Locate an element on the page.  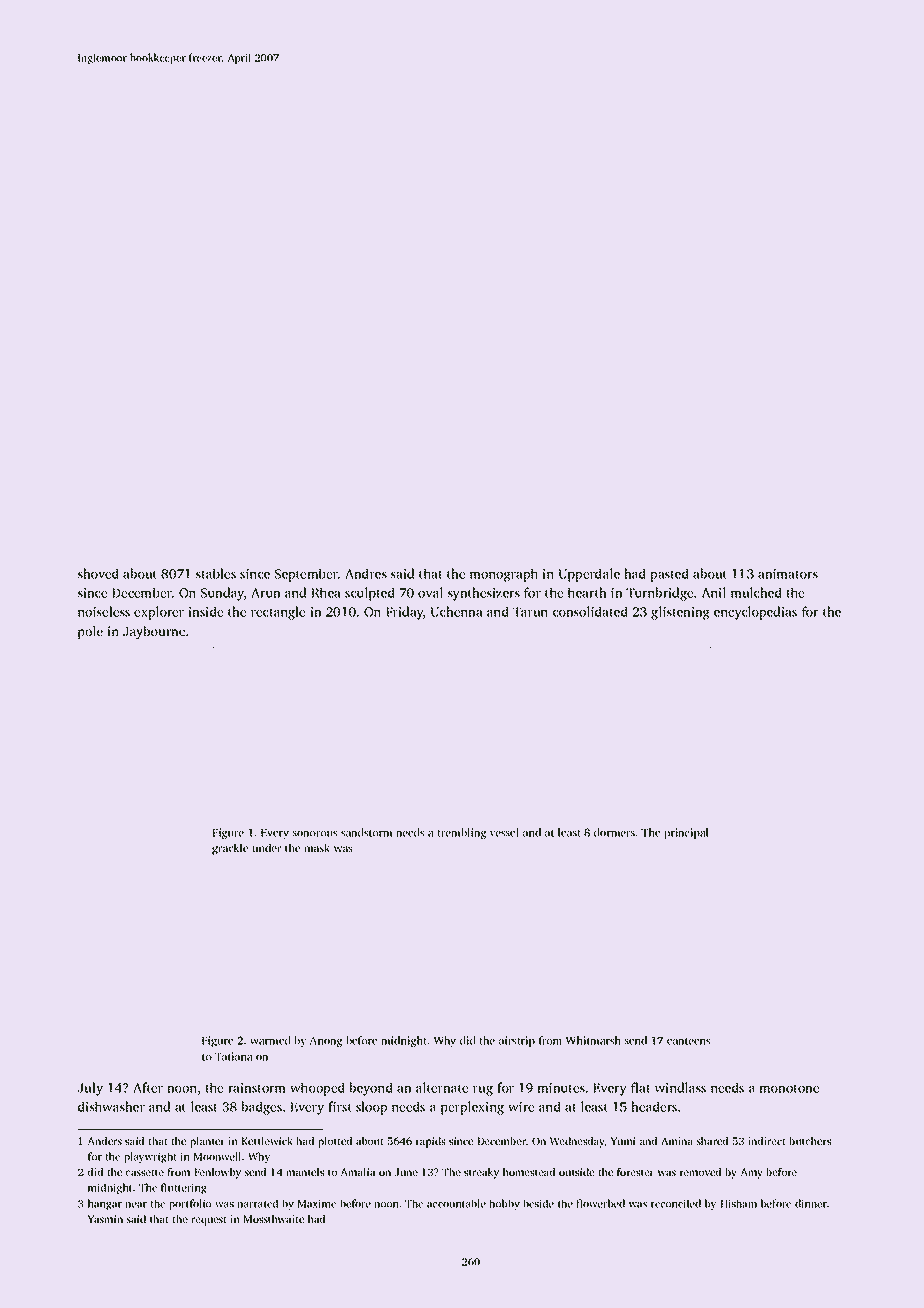
animators is located at coordinates (788, 574).
